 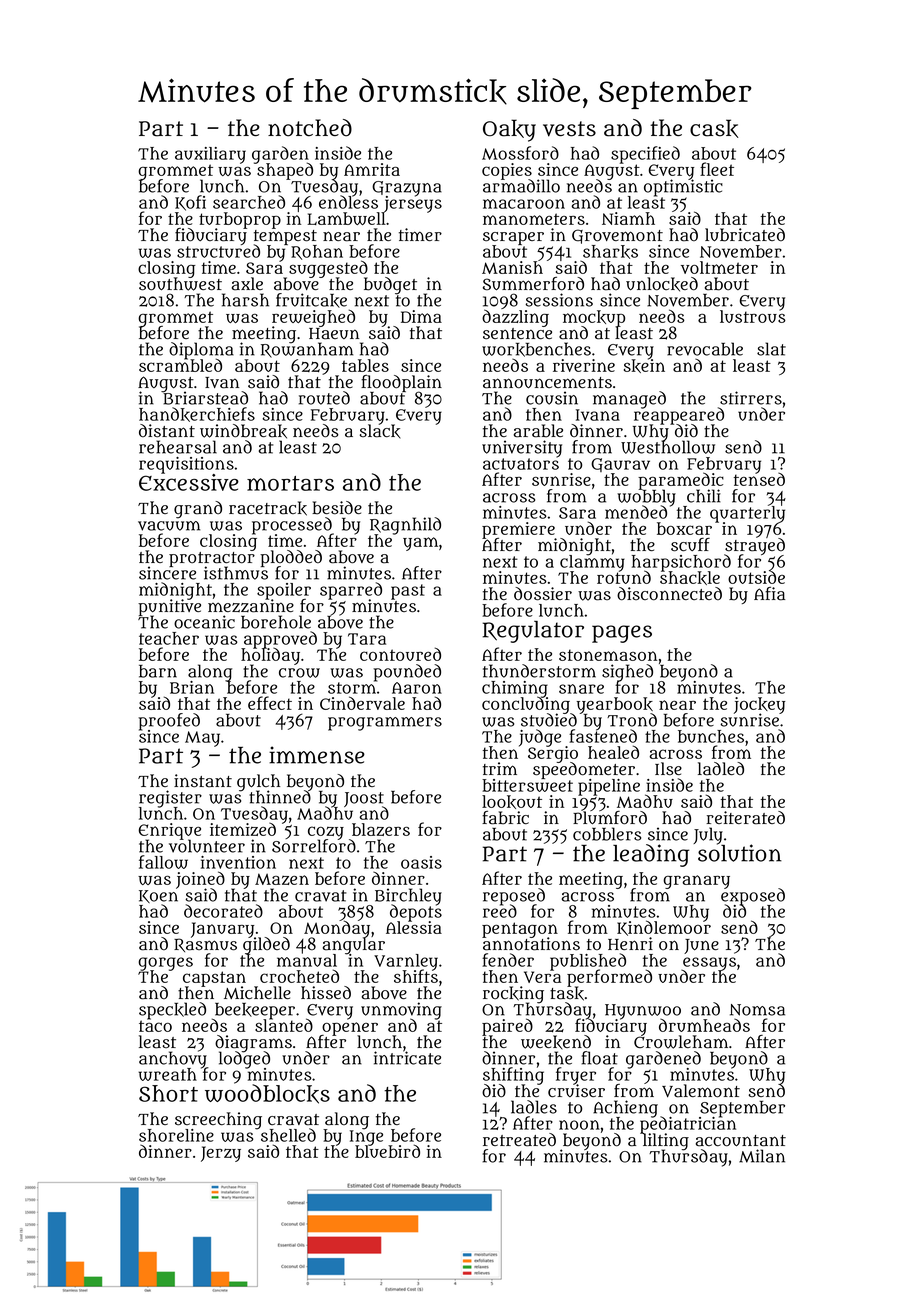 What do you see at coordinates (387, 1151) in the screenshot?
I see `bluebird` at bounding box center [387, 1151].
